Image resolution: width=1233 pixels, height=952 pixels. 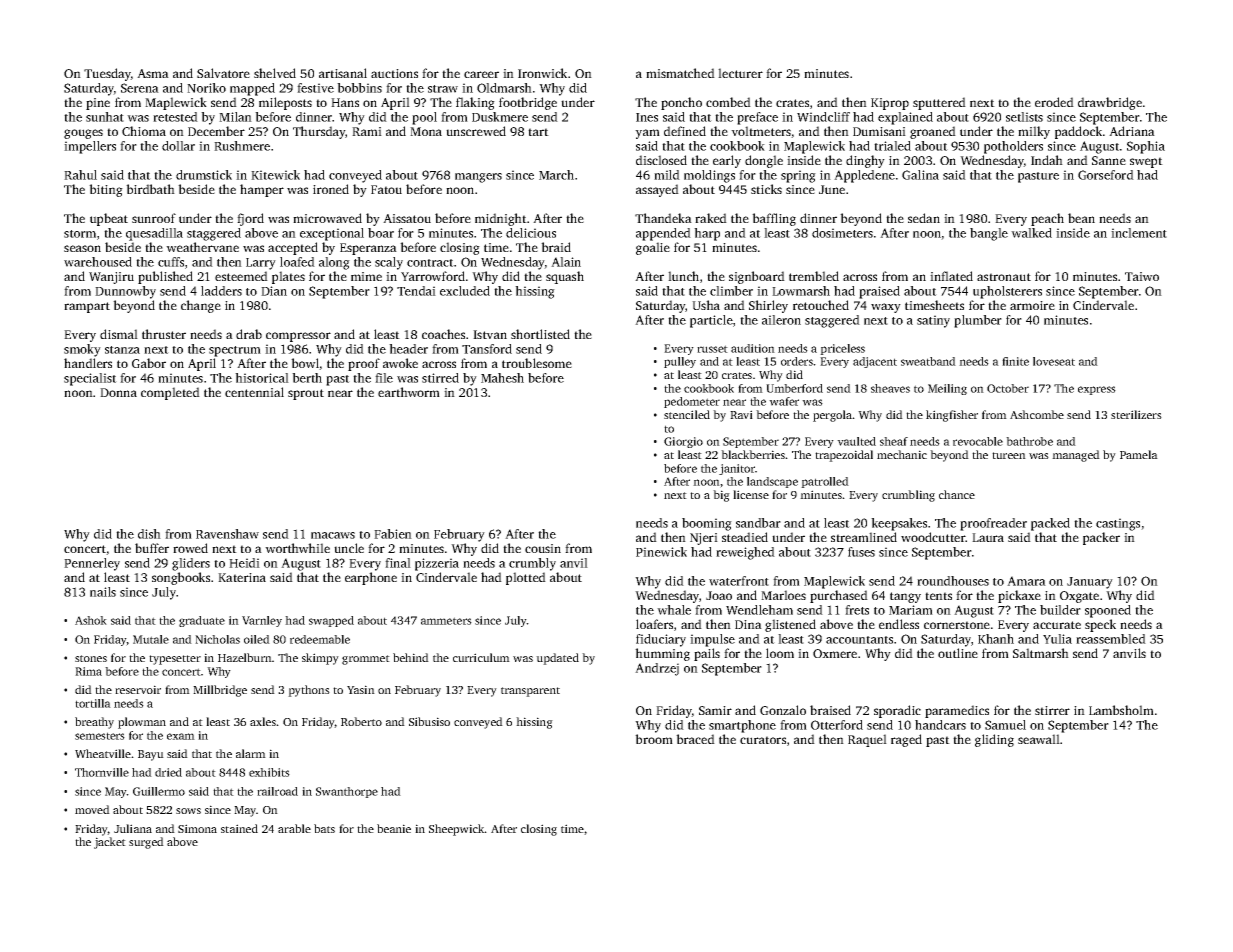 I want to click on pool, so click(x=424, y=118).
